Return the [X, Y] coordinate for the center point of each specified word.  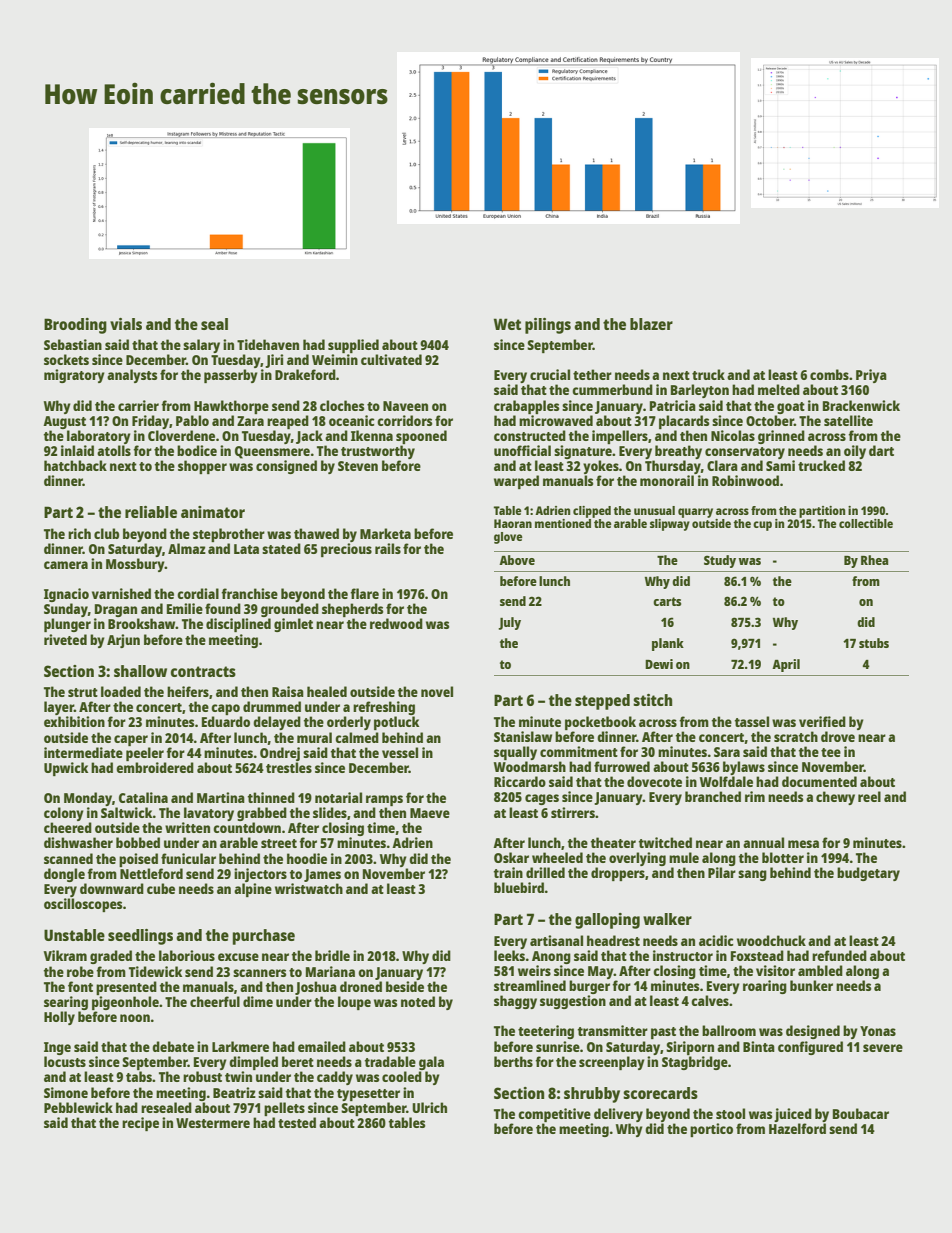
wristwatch [309, 888]
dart [881, 450]
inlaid [77, 450]
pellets [284, 1109]
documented [819, 781]
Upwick [66, 769]
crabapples [526, 407]
